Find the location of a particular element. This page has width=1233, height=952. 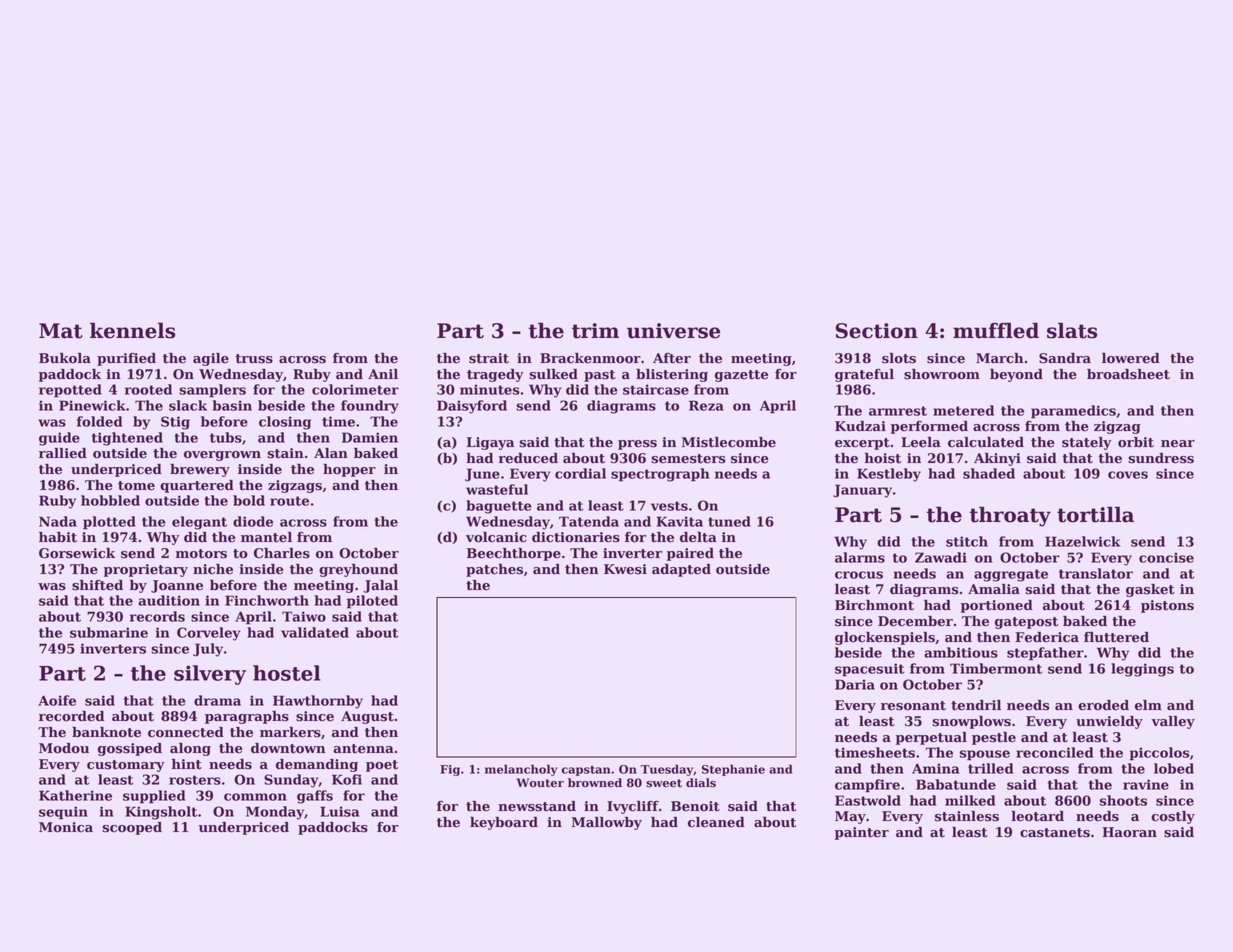

After is located at coordinates (672, 358).
